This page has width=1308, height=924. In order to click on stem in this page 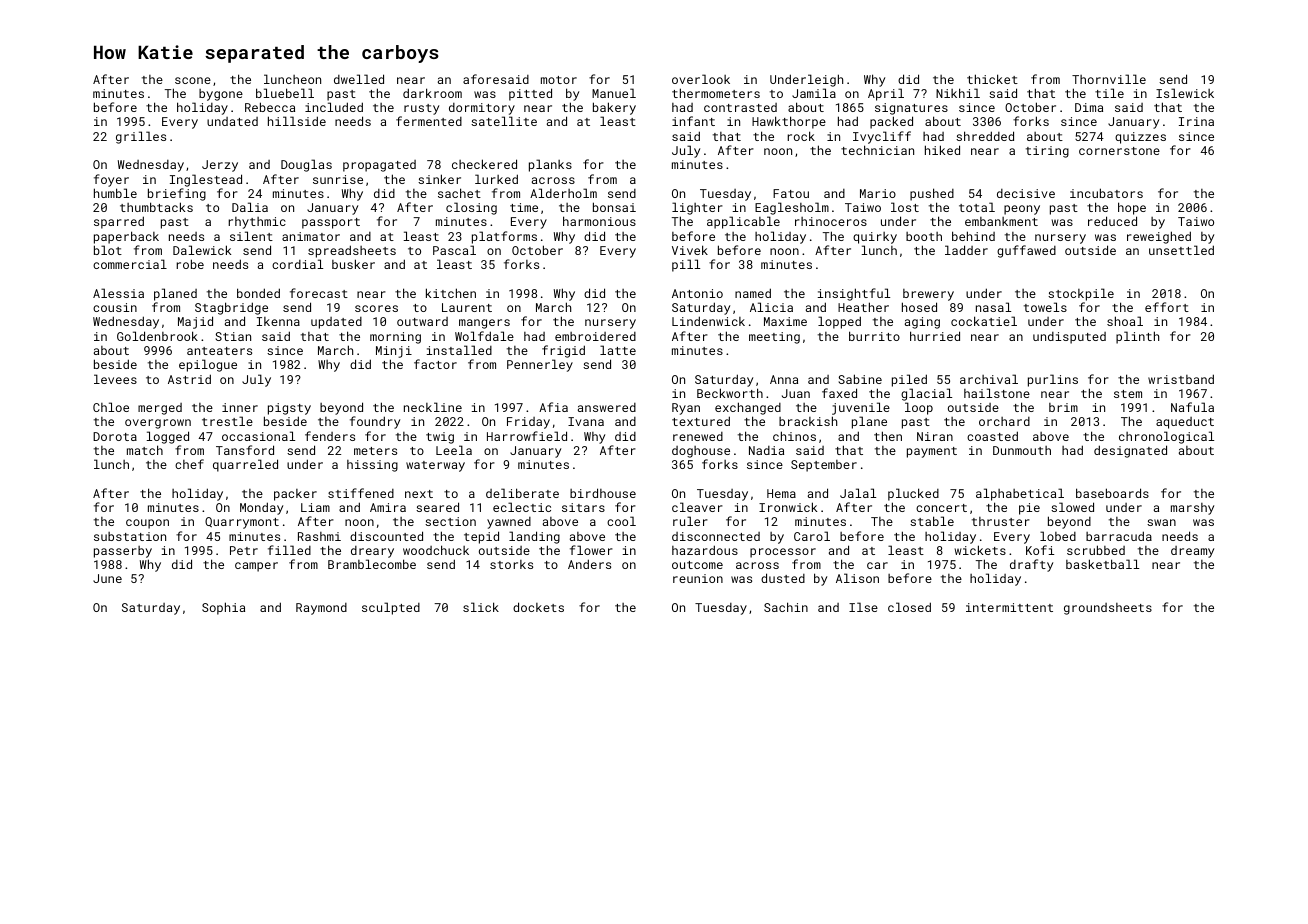, I will do `click(1128, 394)`.
